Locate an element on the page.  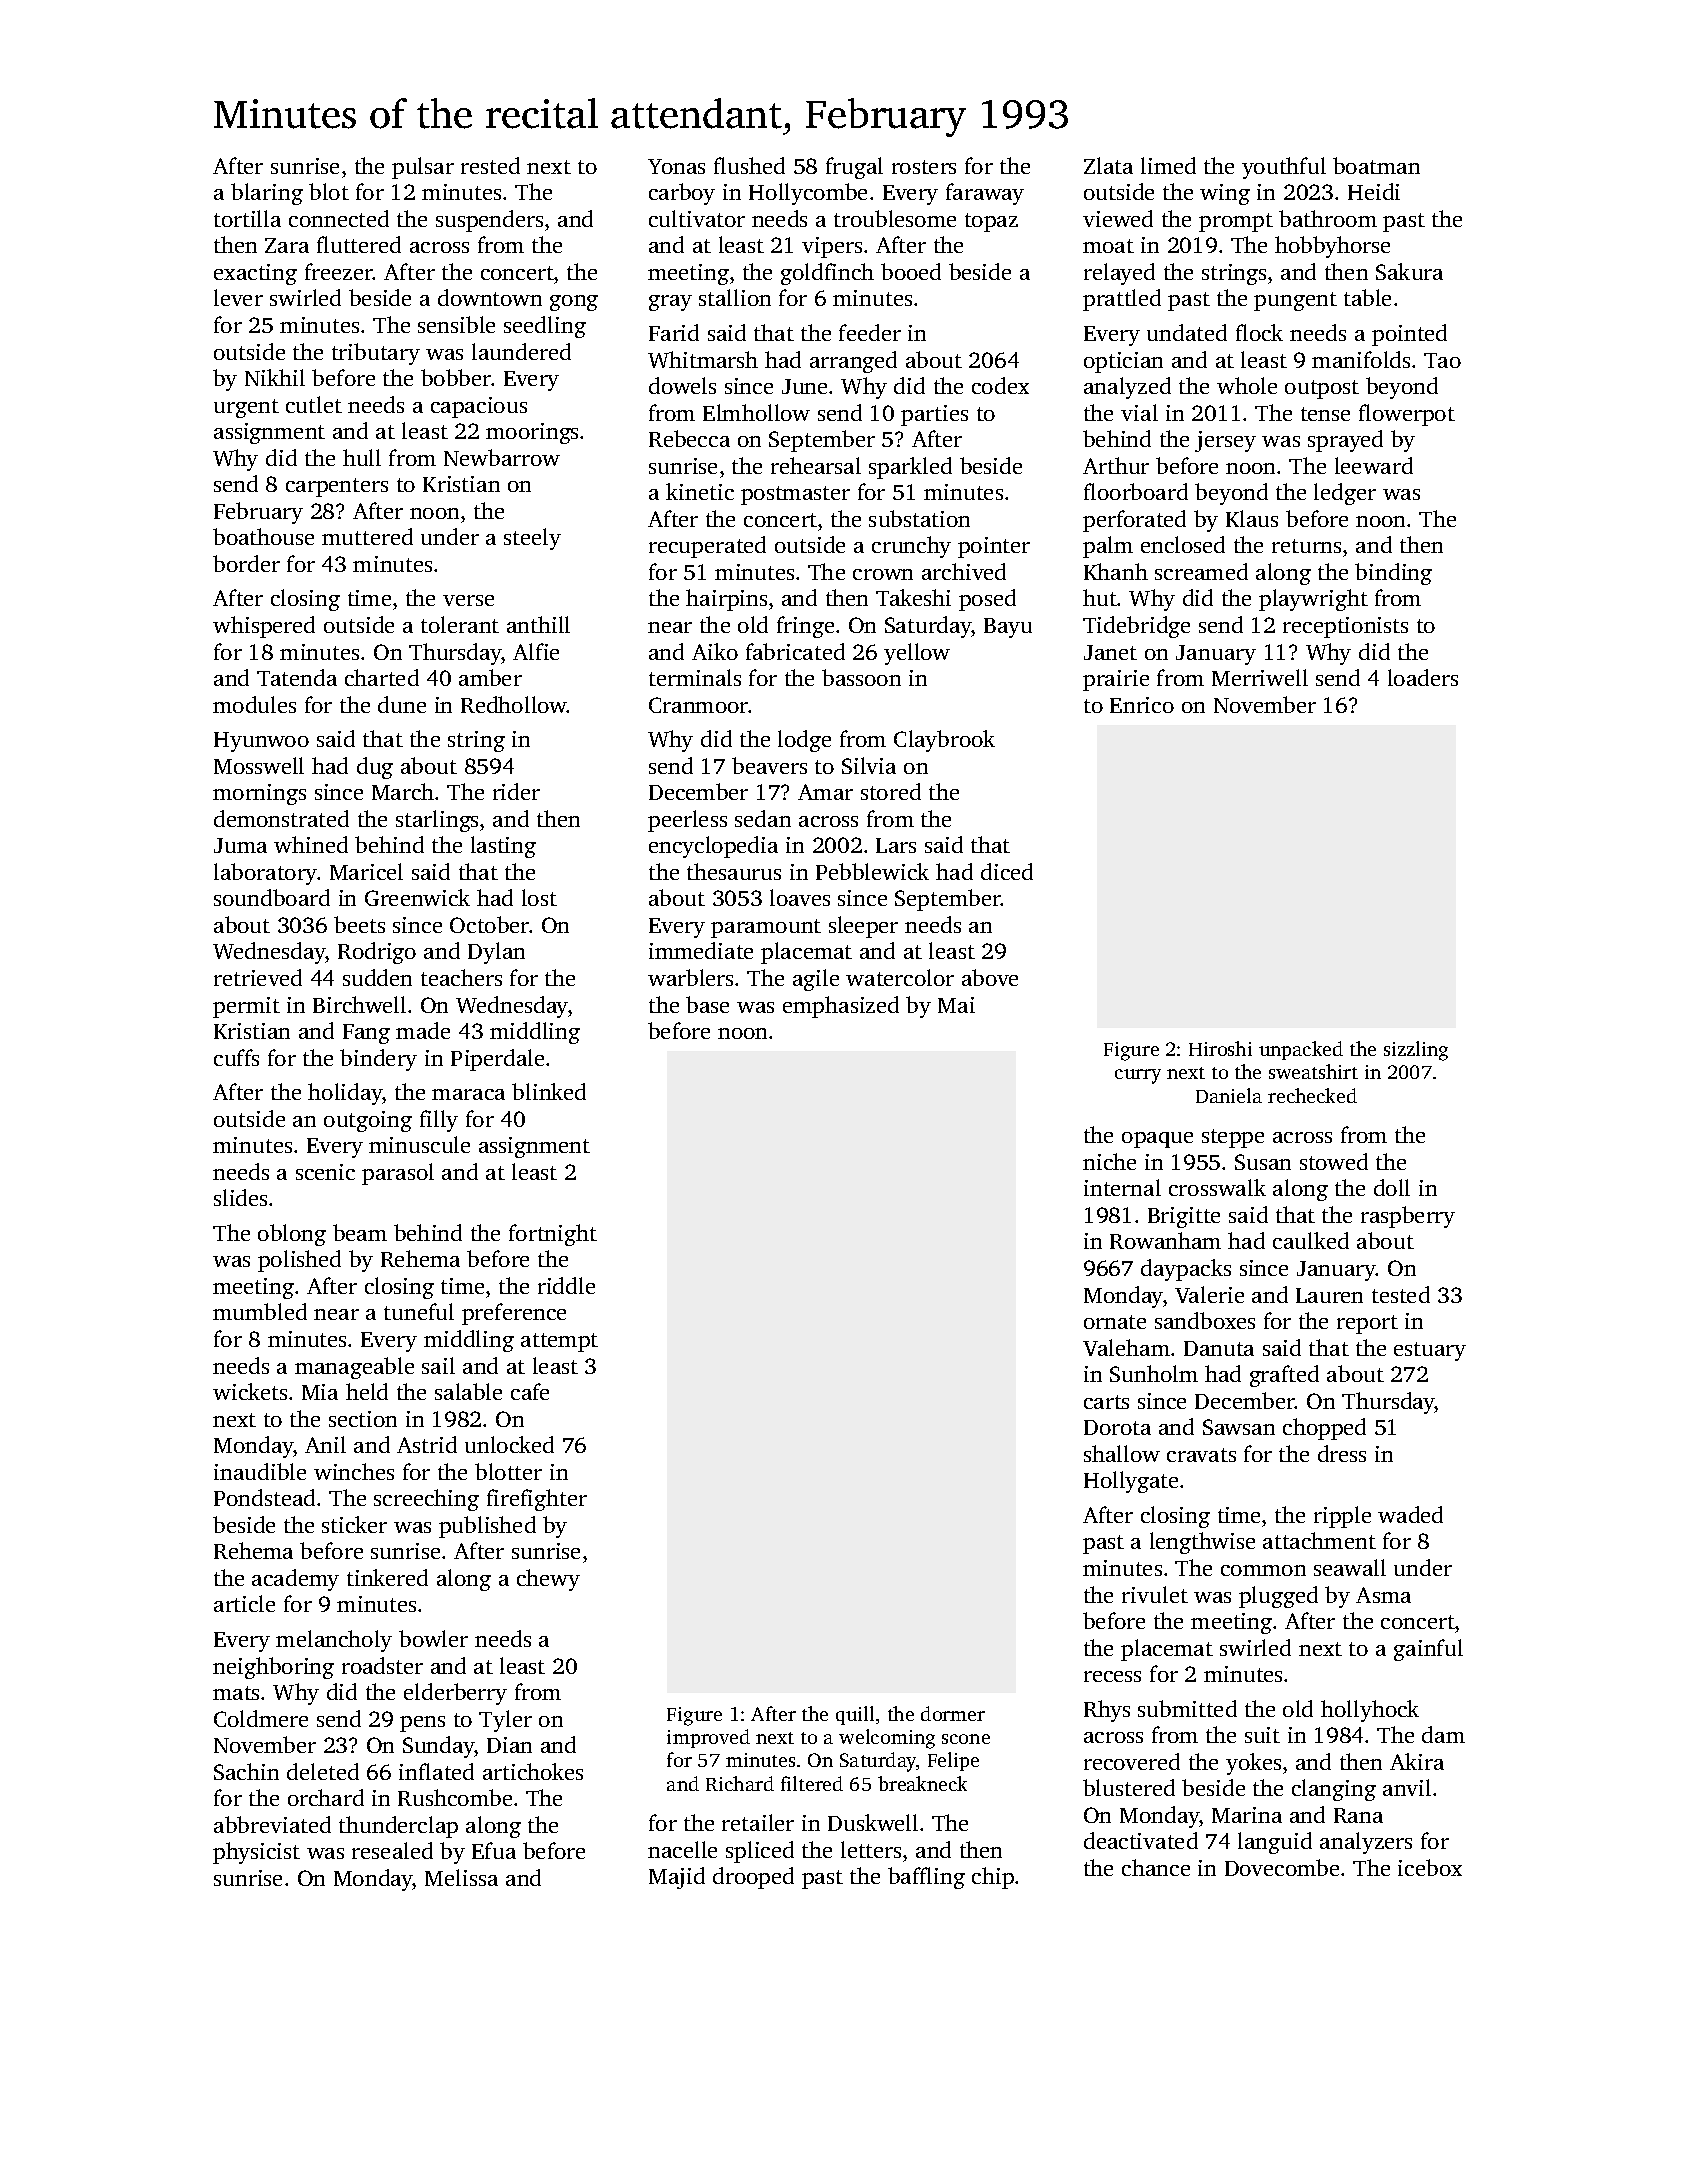
lost is located at coordinates (539, 897).
